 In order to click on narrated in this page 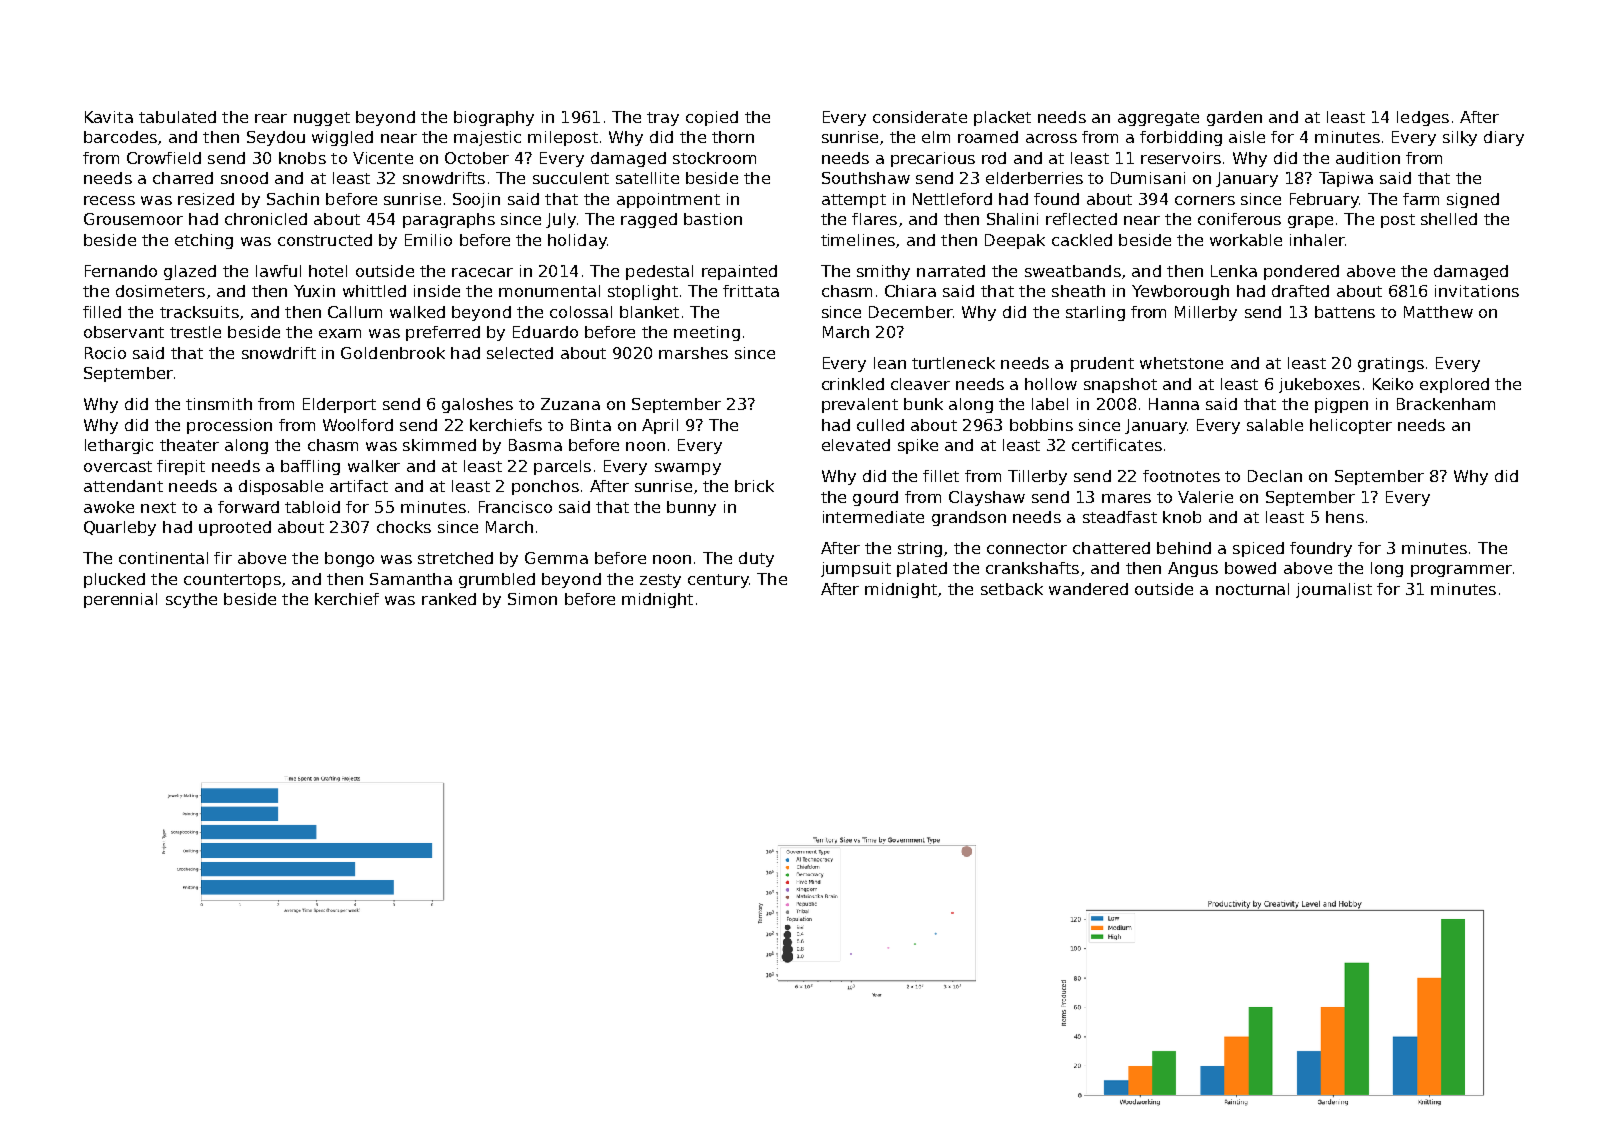, I will do `click(951, 271)`.
